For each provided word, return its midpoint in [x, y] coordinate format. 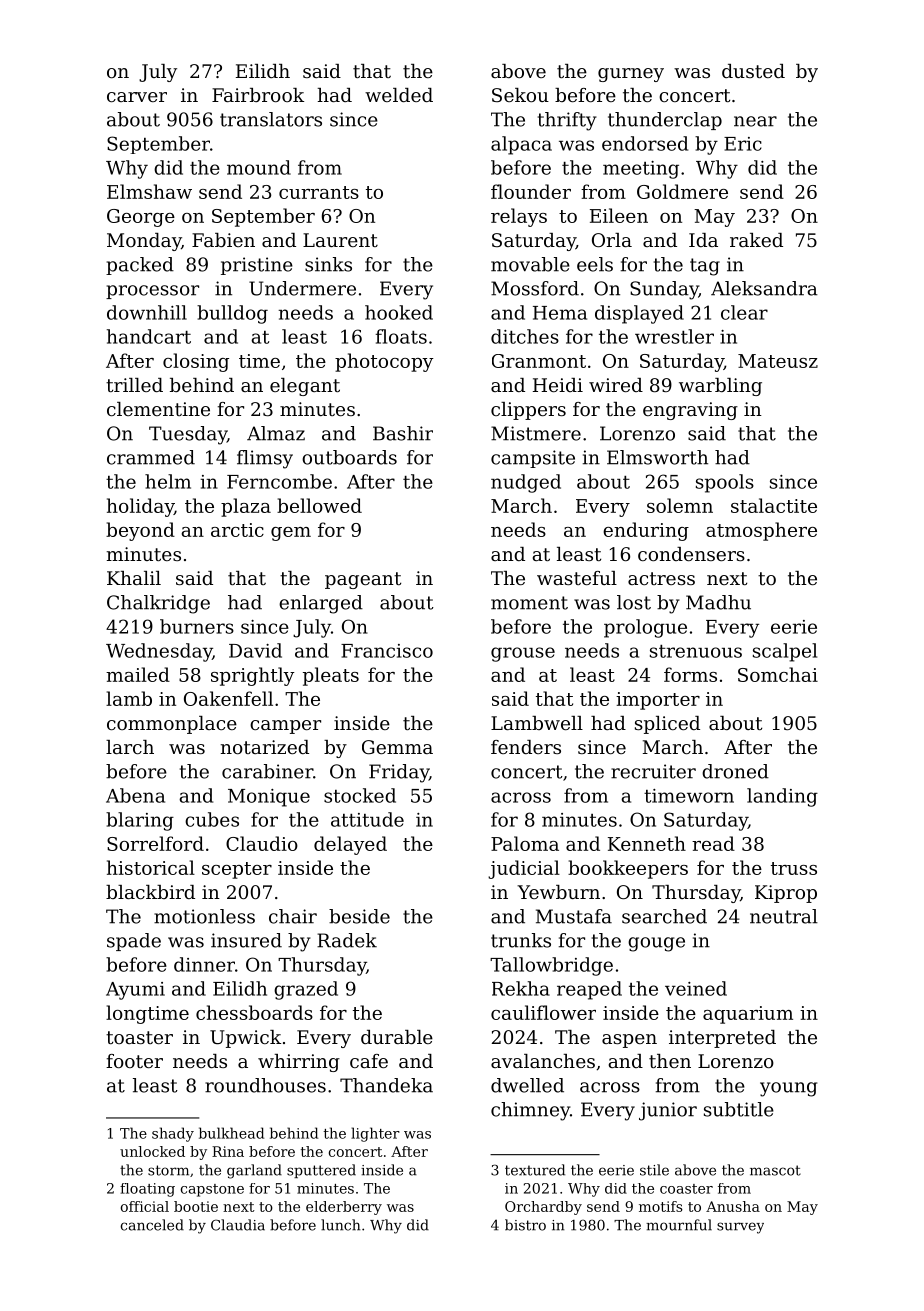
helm [168, 481]
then [670, 1061]
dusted [753, 71]
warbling [720, 387]
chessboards [254, 1012]
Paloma [525, 843]
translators [271, 119]
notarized [265, 747]
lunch [340, 1225]
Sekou [520, 95]
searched [664, 916]
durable [397, 1037]
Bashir [403, 433]
